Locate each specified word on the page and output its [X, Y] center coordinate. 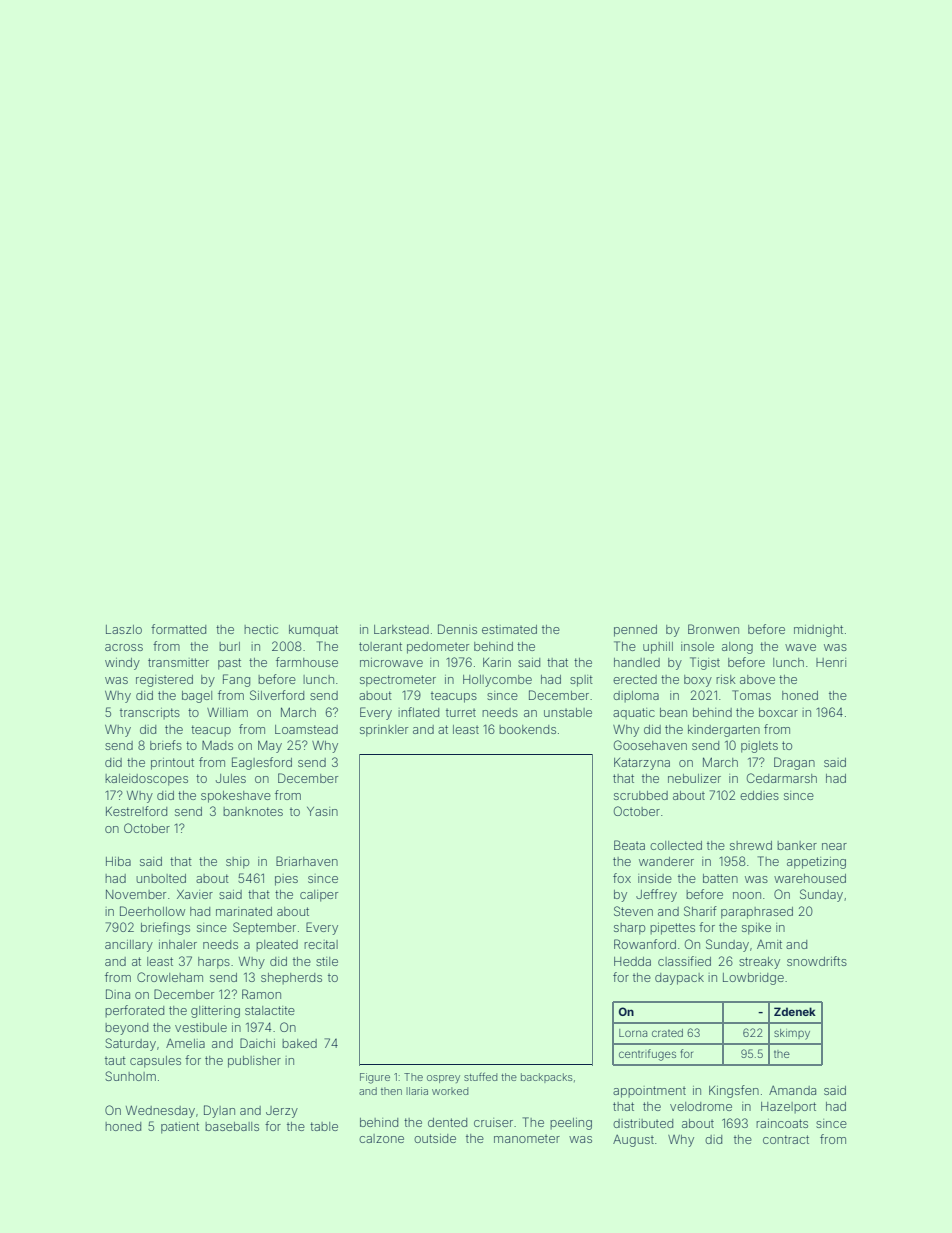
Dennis [457, 629]
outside [435, 1138]
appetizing [816, 863]
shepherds [291, 978]
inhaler [178, 944]
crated [667, 1033]
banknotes [253, 811]
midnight [818, 631]
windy [122, 664]
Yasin [322, 811]
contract [786, 1139]
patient [180, 1128]
